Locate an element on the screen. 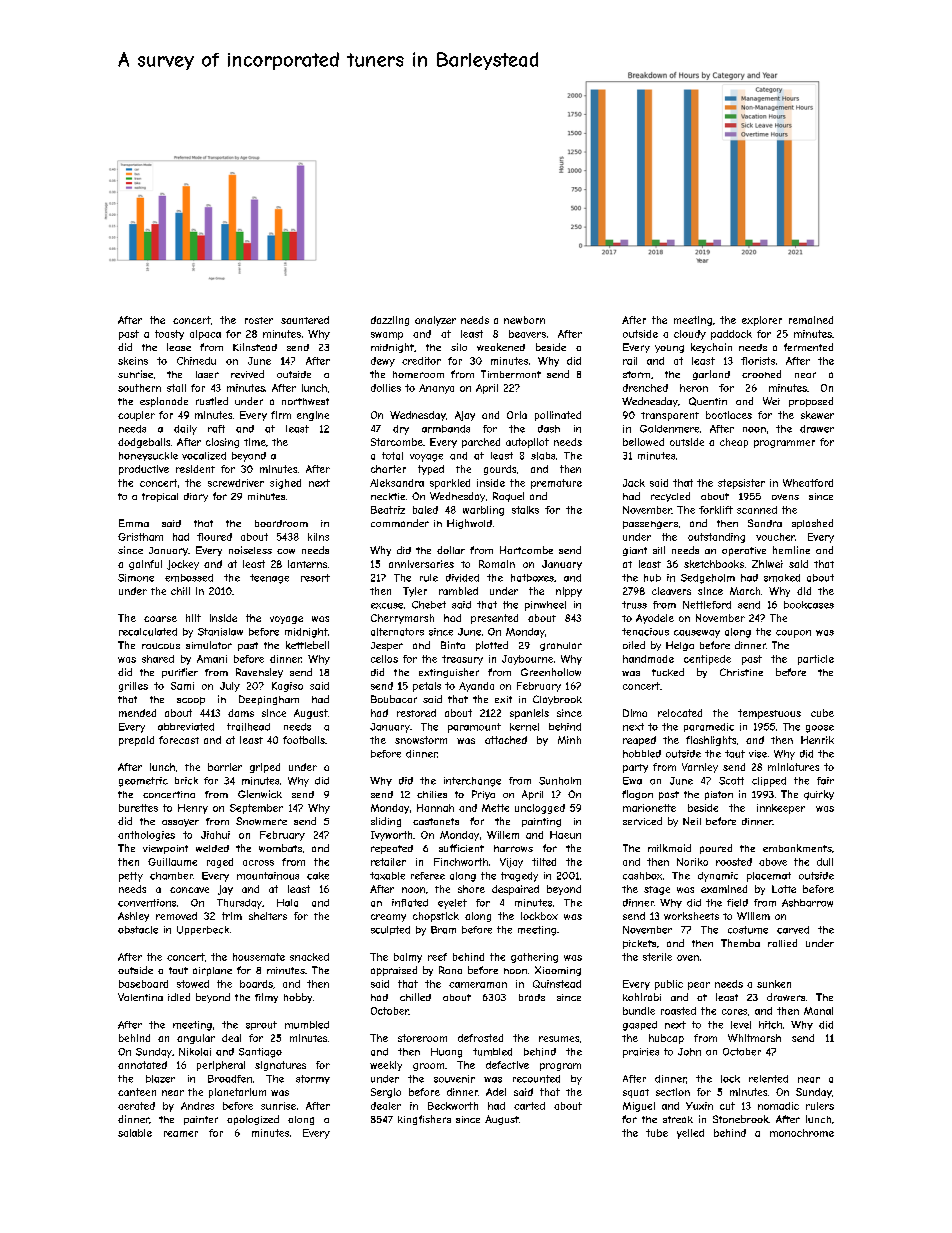 The width and height of the screenshot is (952, 1233). sauntered is located at coordinates (305, 320).
